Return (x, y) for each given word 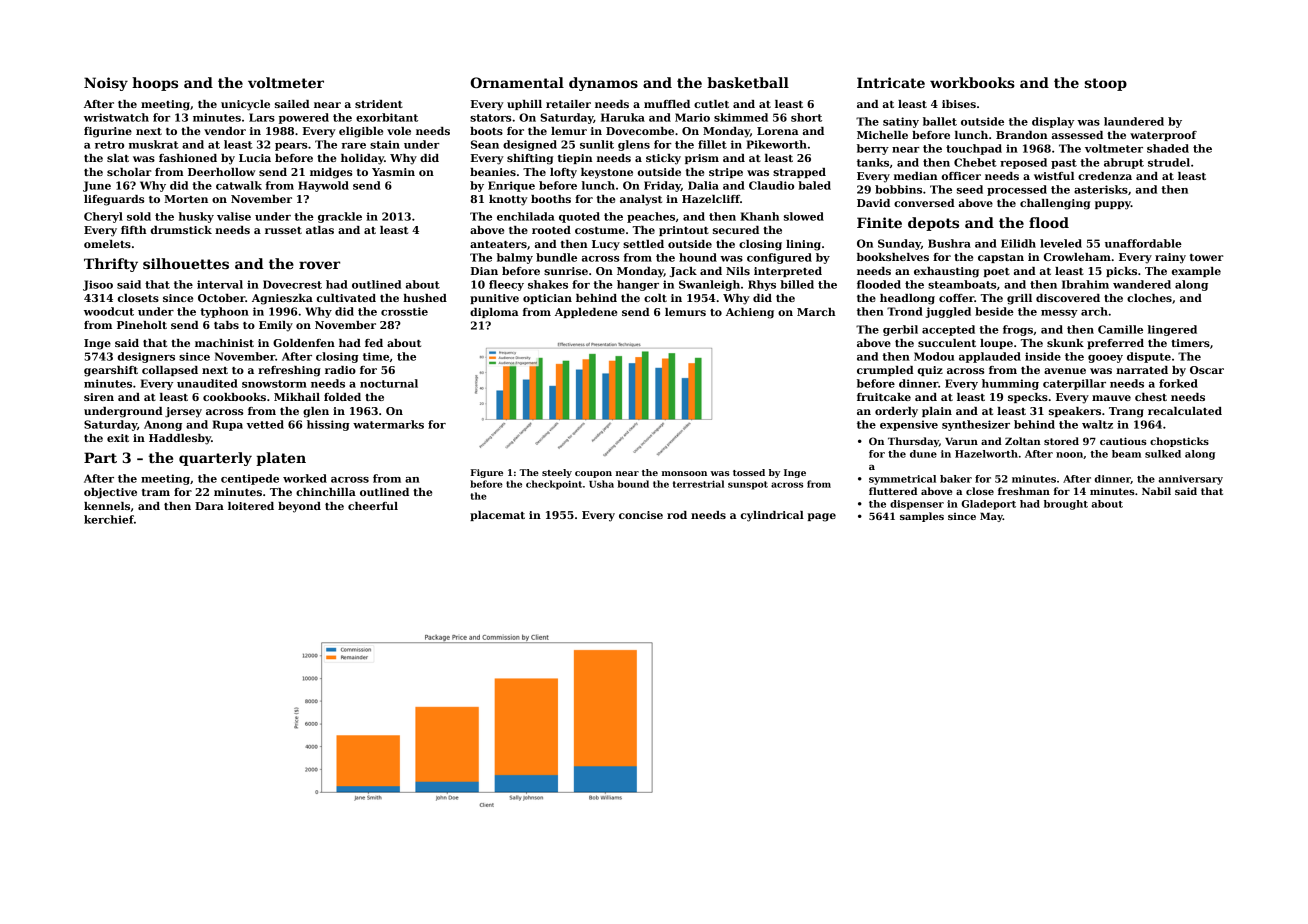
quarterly (215, 459)
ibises (959, 104)
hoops (155, 84)
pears (291, 147)
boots (486, 131)
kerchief (109, 519)
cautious (1123, 441)
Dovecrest (292, 284)
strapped (799, 173)
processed (1017, 190)
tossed (749, 472)
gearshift (111, 371)
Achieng (750, 313)
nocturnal (389, 383)
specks (1028, 398)
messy (1059, 314)
